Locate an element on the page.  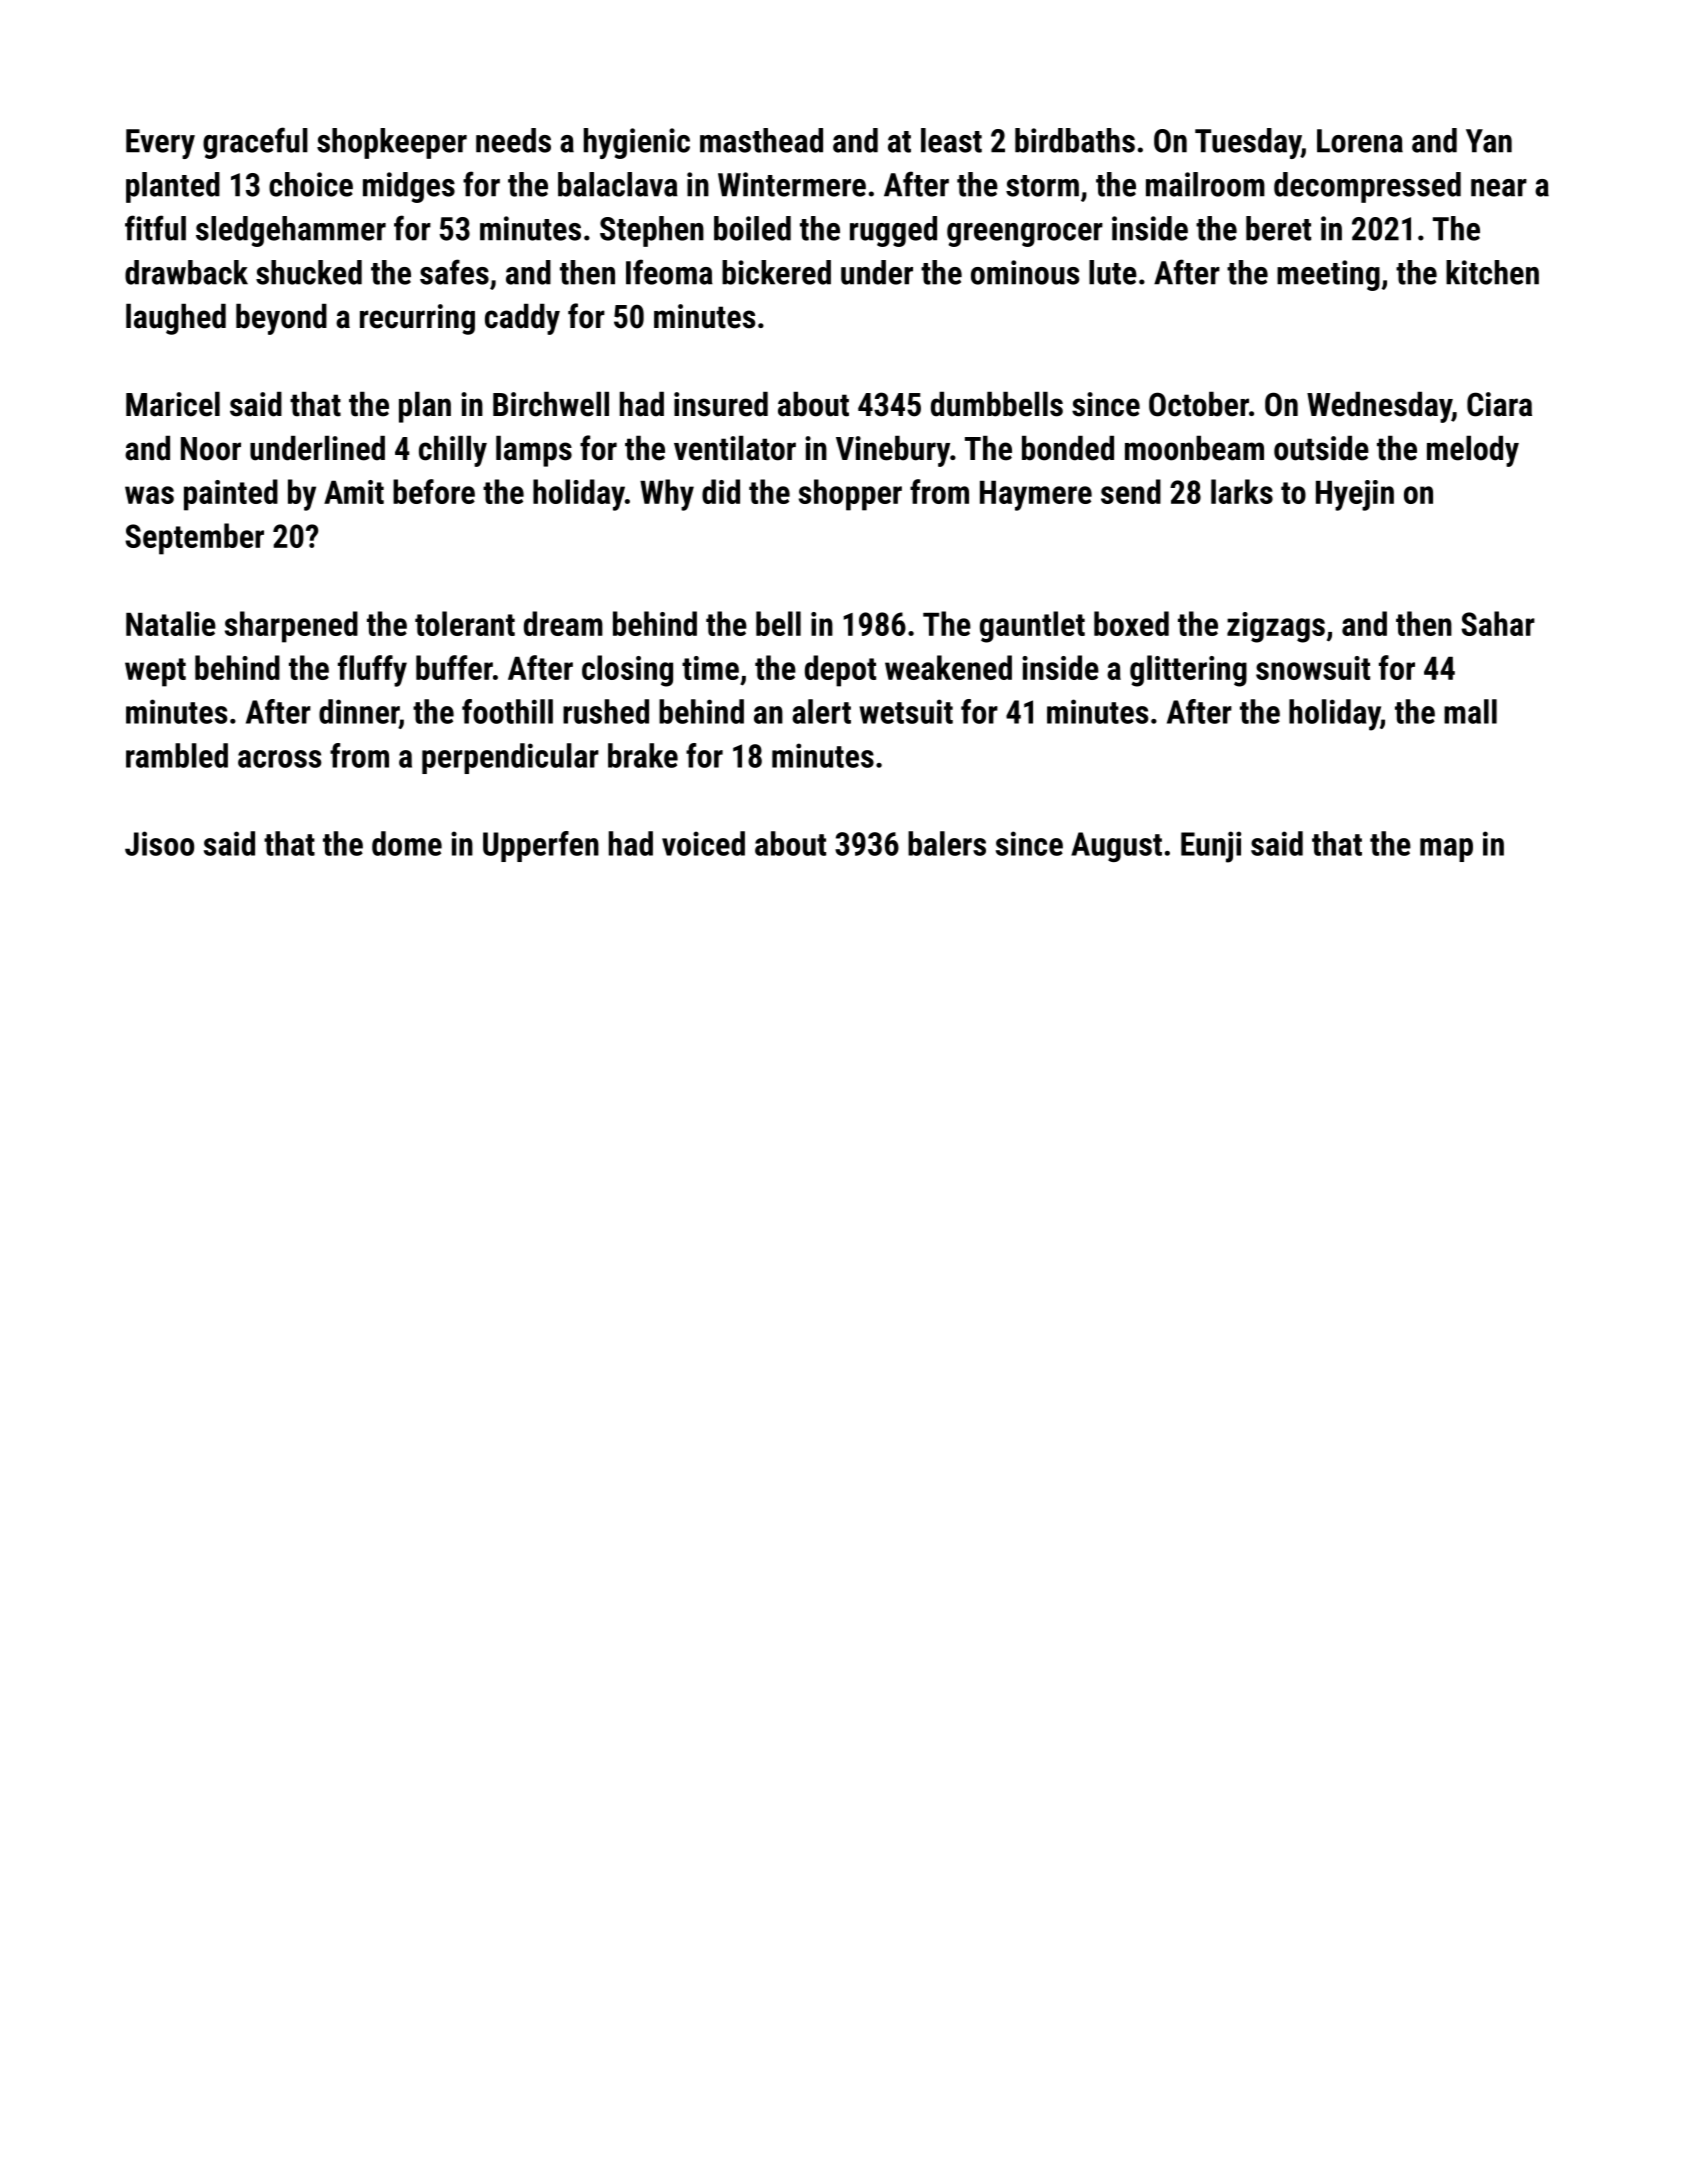
balers is located at coordinates (947, 843).
